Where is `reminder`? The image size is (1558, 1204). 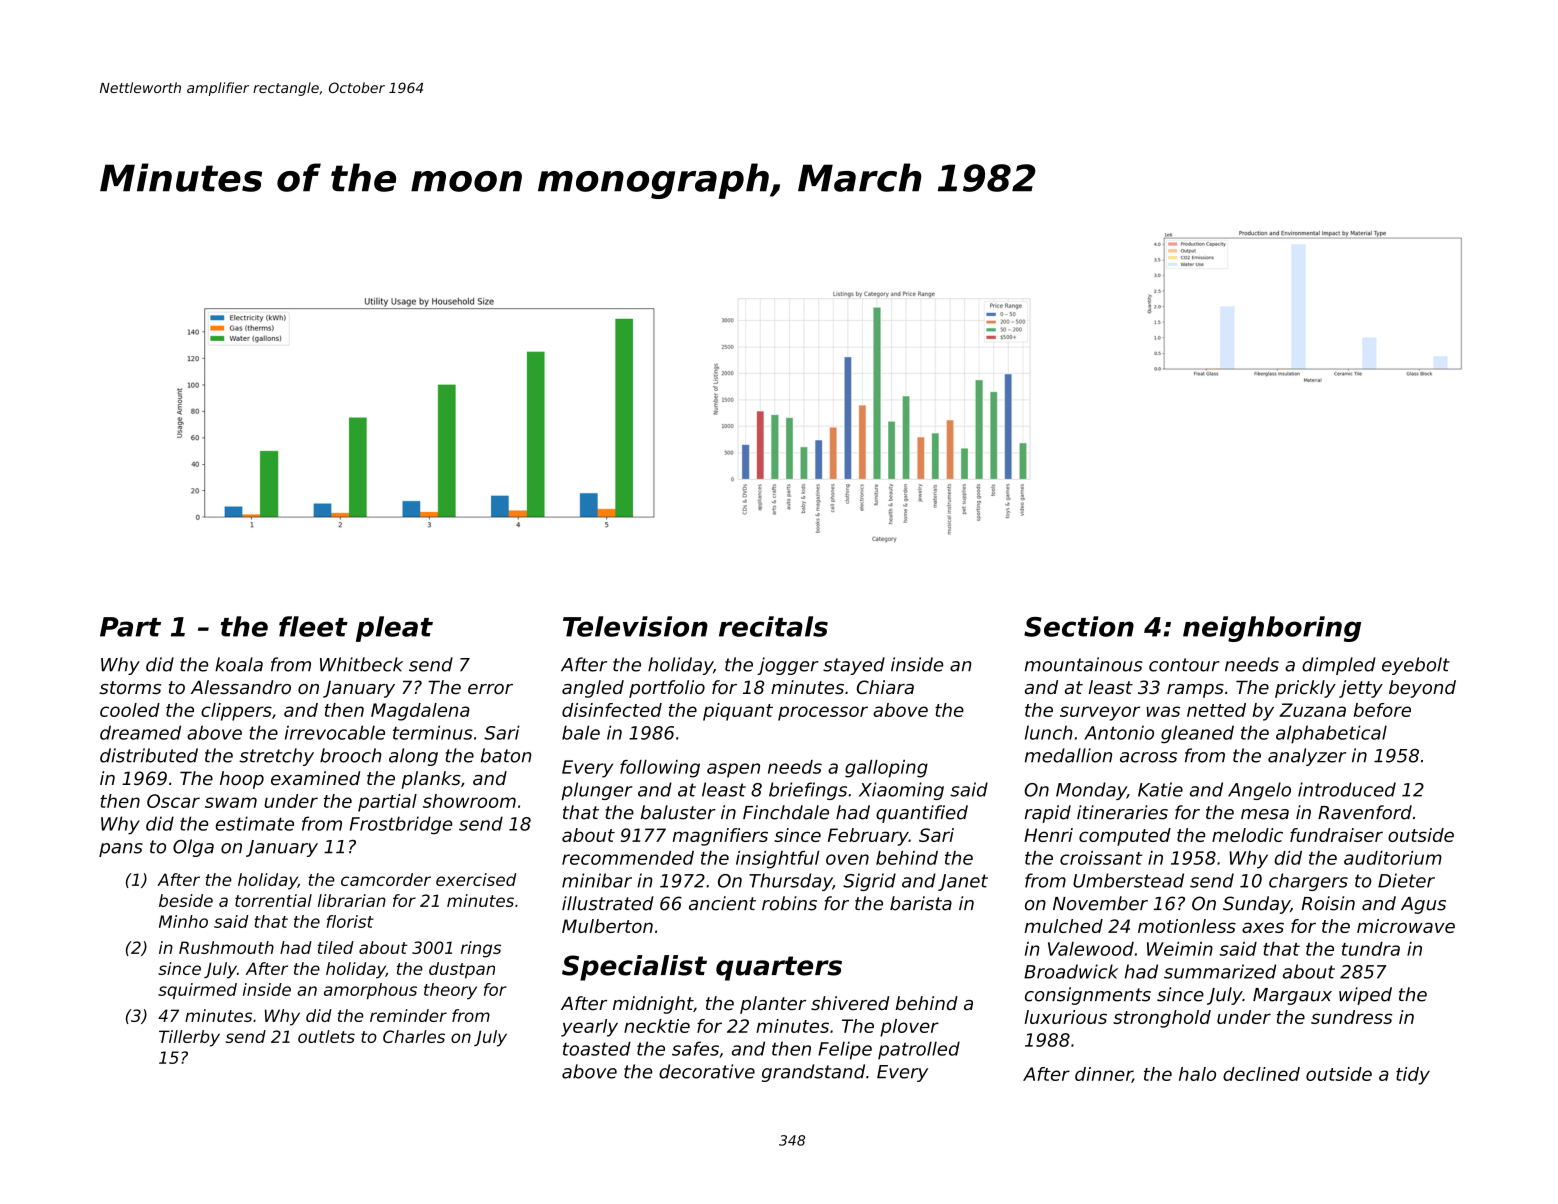
reminder is located at coordinates (408, 1015).
